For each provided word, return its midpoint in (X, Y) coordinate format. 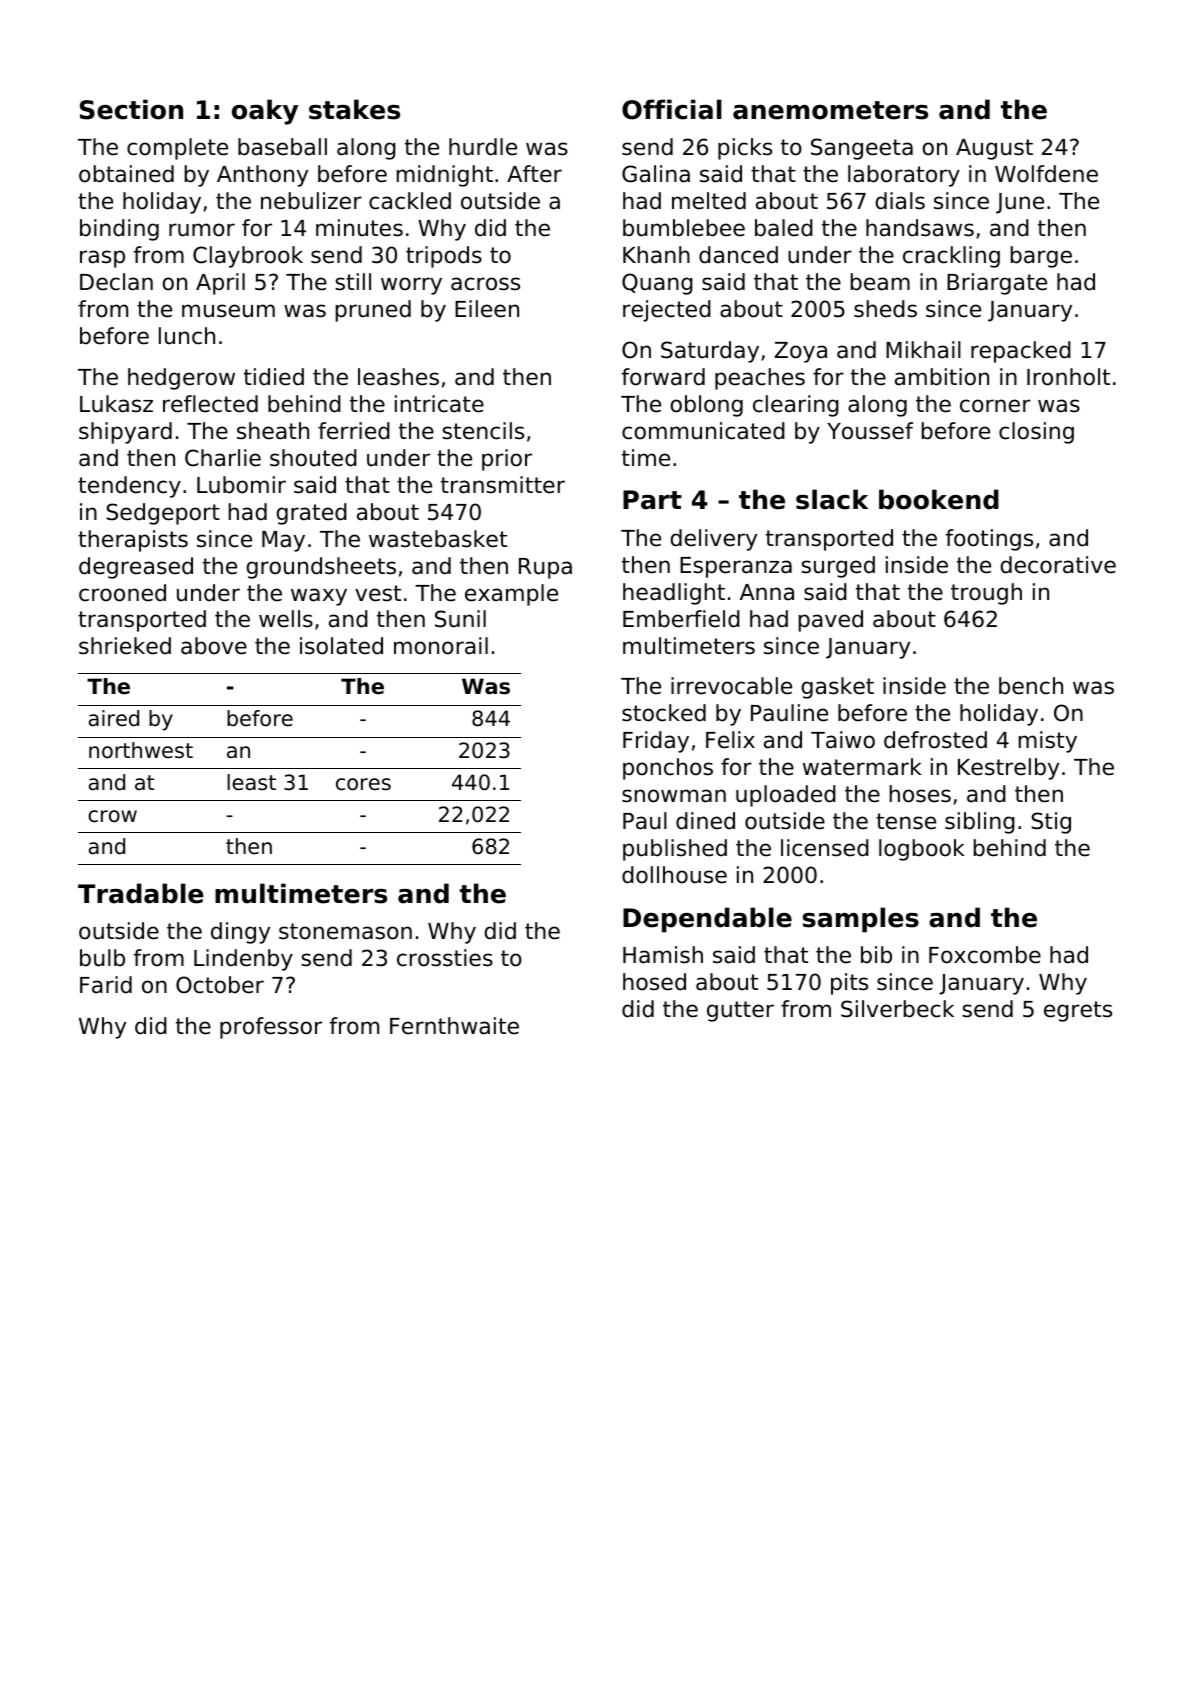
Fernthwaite (454, 1026)
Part (652, 500)
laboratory (904, 176)
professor (271, 1028)
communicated (703, 431)
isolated (341, 646)
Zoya (800, 352)
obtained (126, 174)
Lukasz (116, 404)
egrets (1078, 1011)
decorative (1058, 565)
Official (672, 109)
